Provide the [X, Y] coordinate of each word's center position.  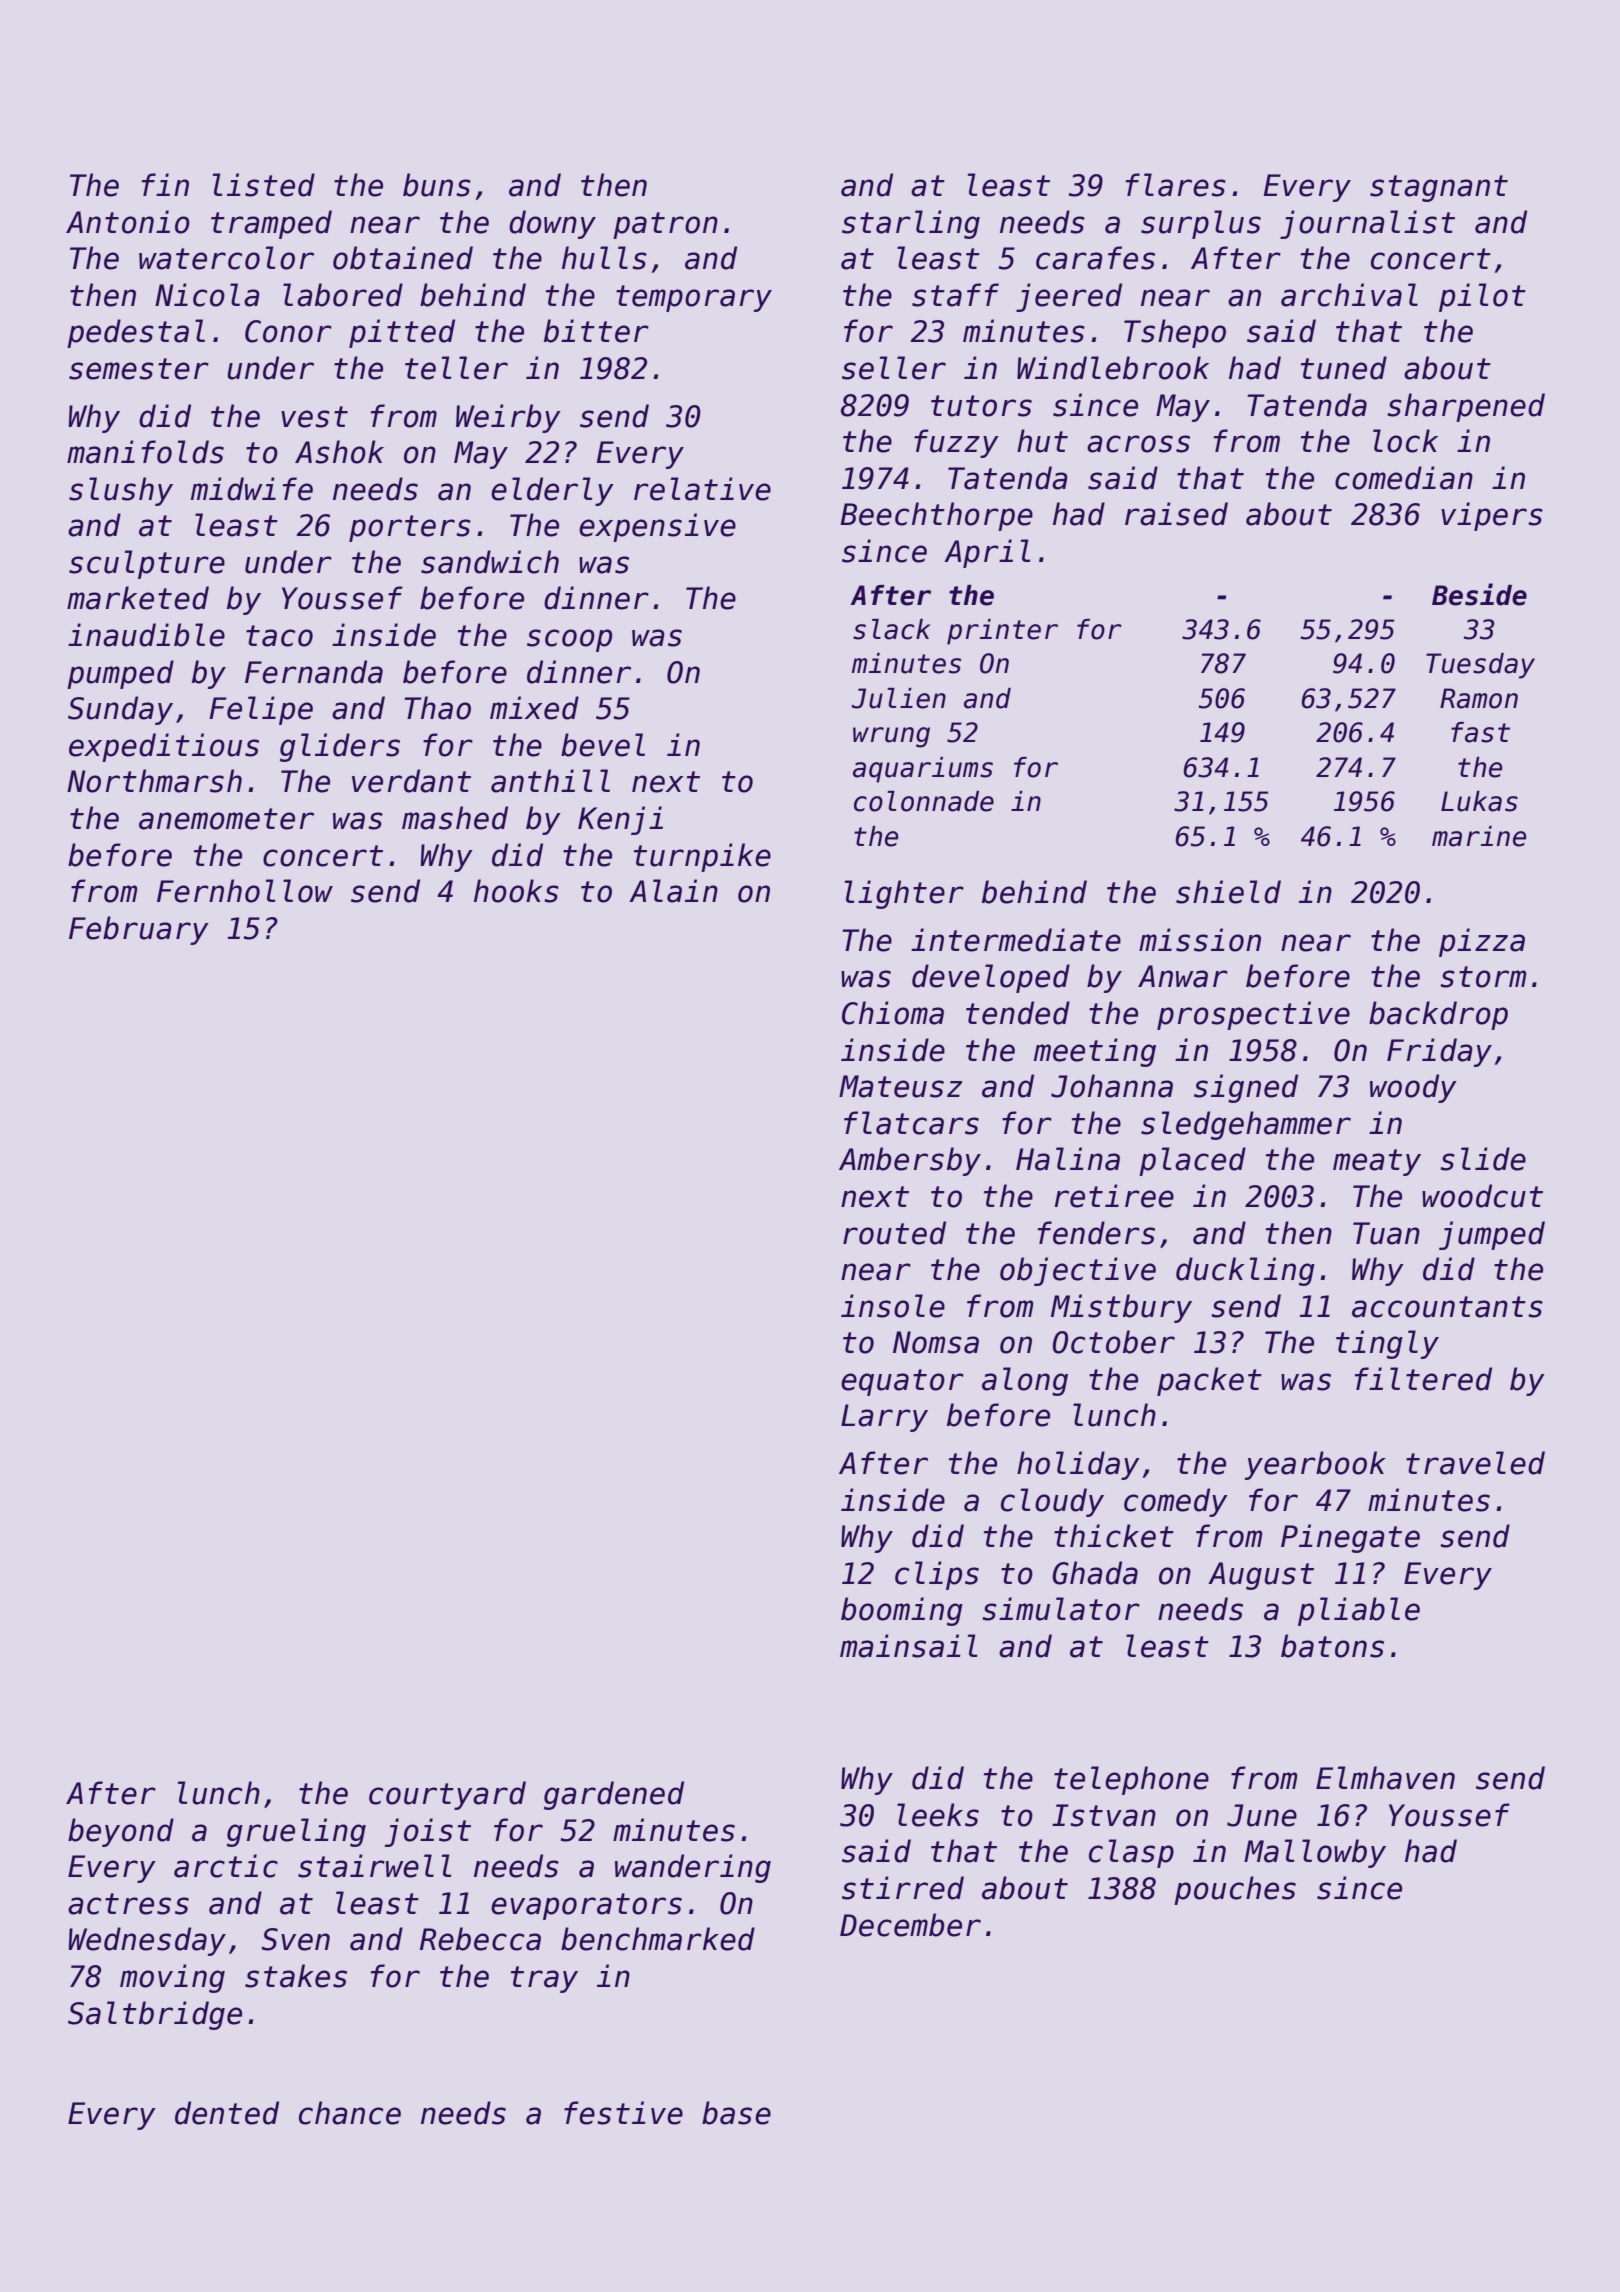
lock [1405, 441]
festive [623, 2113]
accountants [1447, 1307]
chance [350, 2113]
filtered [1423, 1379]
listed [264, 185]
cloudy [1052, 1502]
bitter [596, 331]
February [139, 930]
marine [1479, 836]
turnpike [702, 857]
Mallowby [1315, 1853]
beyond [121, 1832]
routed [894, 1233]
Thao [437, 708]
